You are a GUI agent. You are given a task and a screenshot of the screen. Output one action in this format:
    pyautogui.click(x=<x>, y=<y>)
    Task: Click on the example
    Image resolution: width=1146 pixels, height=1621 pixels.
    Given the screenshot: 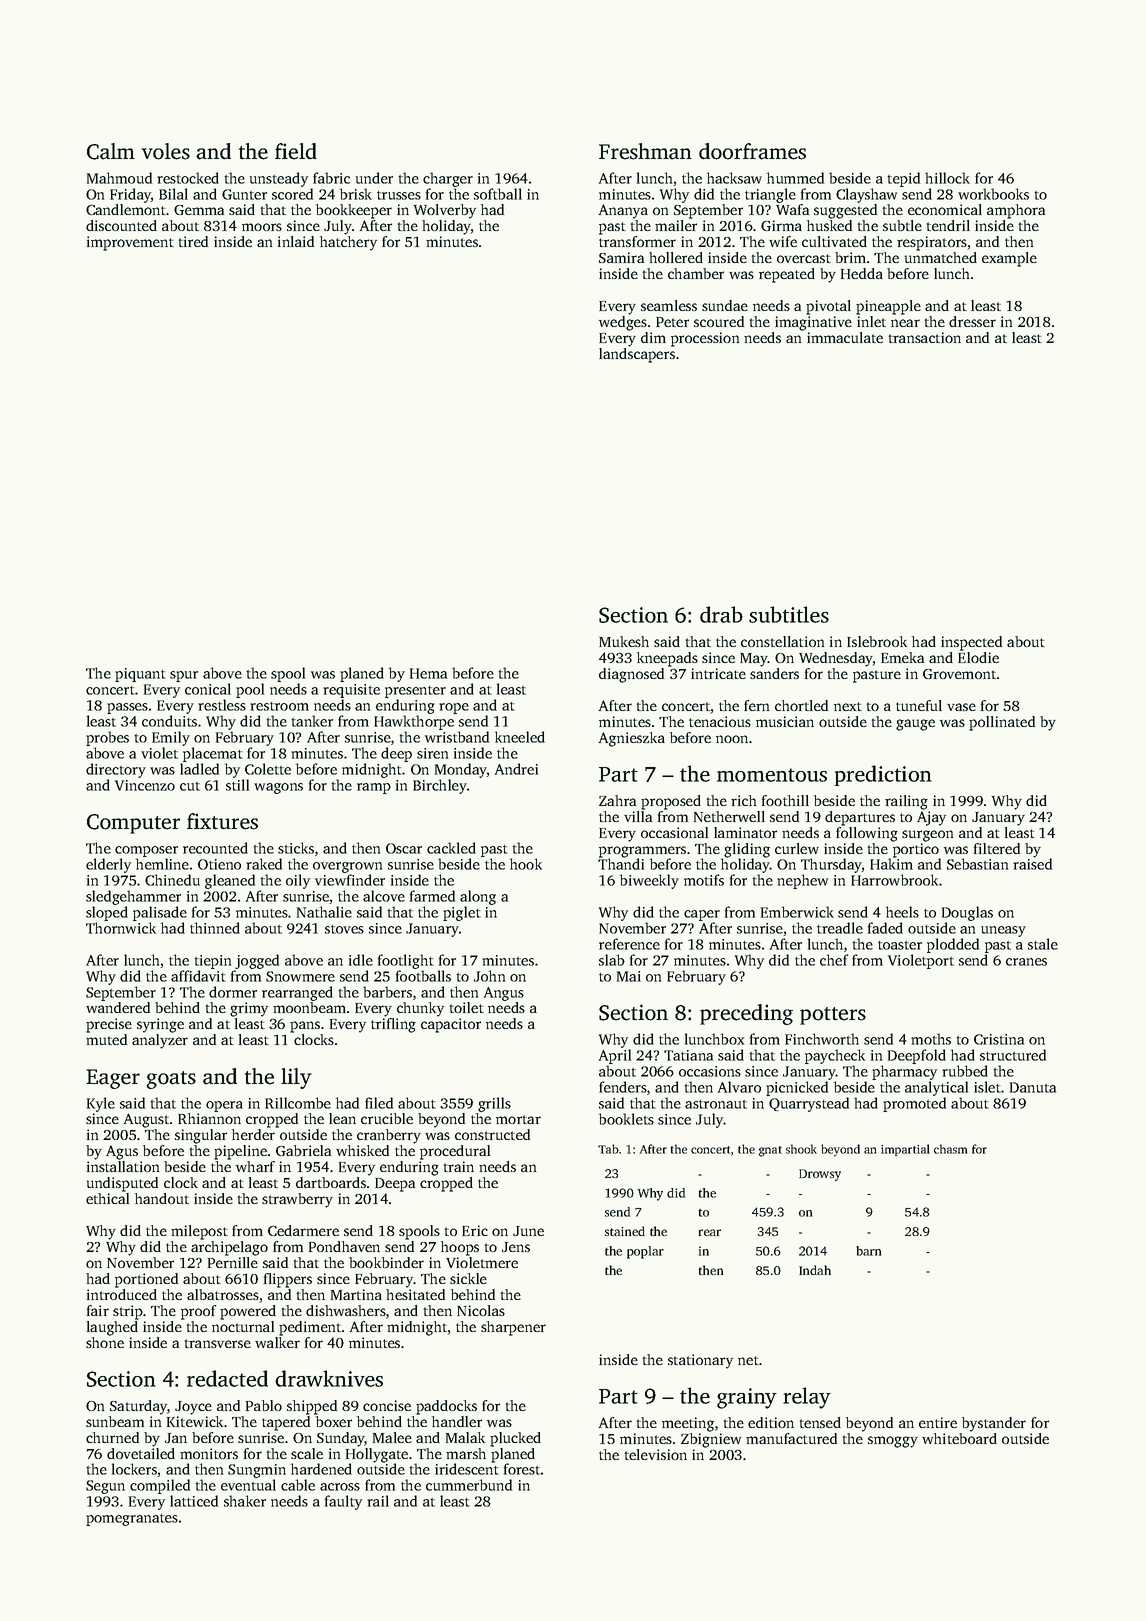 What is the action you would take?
    pyautogui.click(x=1009, y=259)
